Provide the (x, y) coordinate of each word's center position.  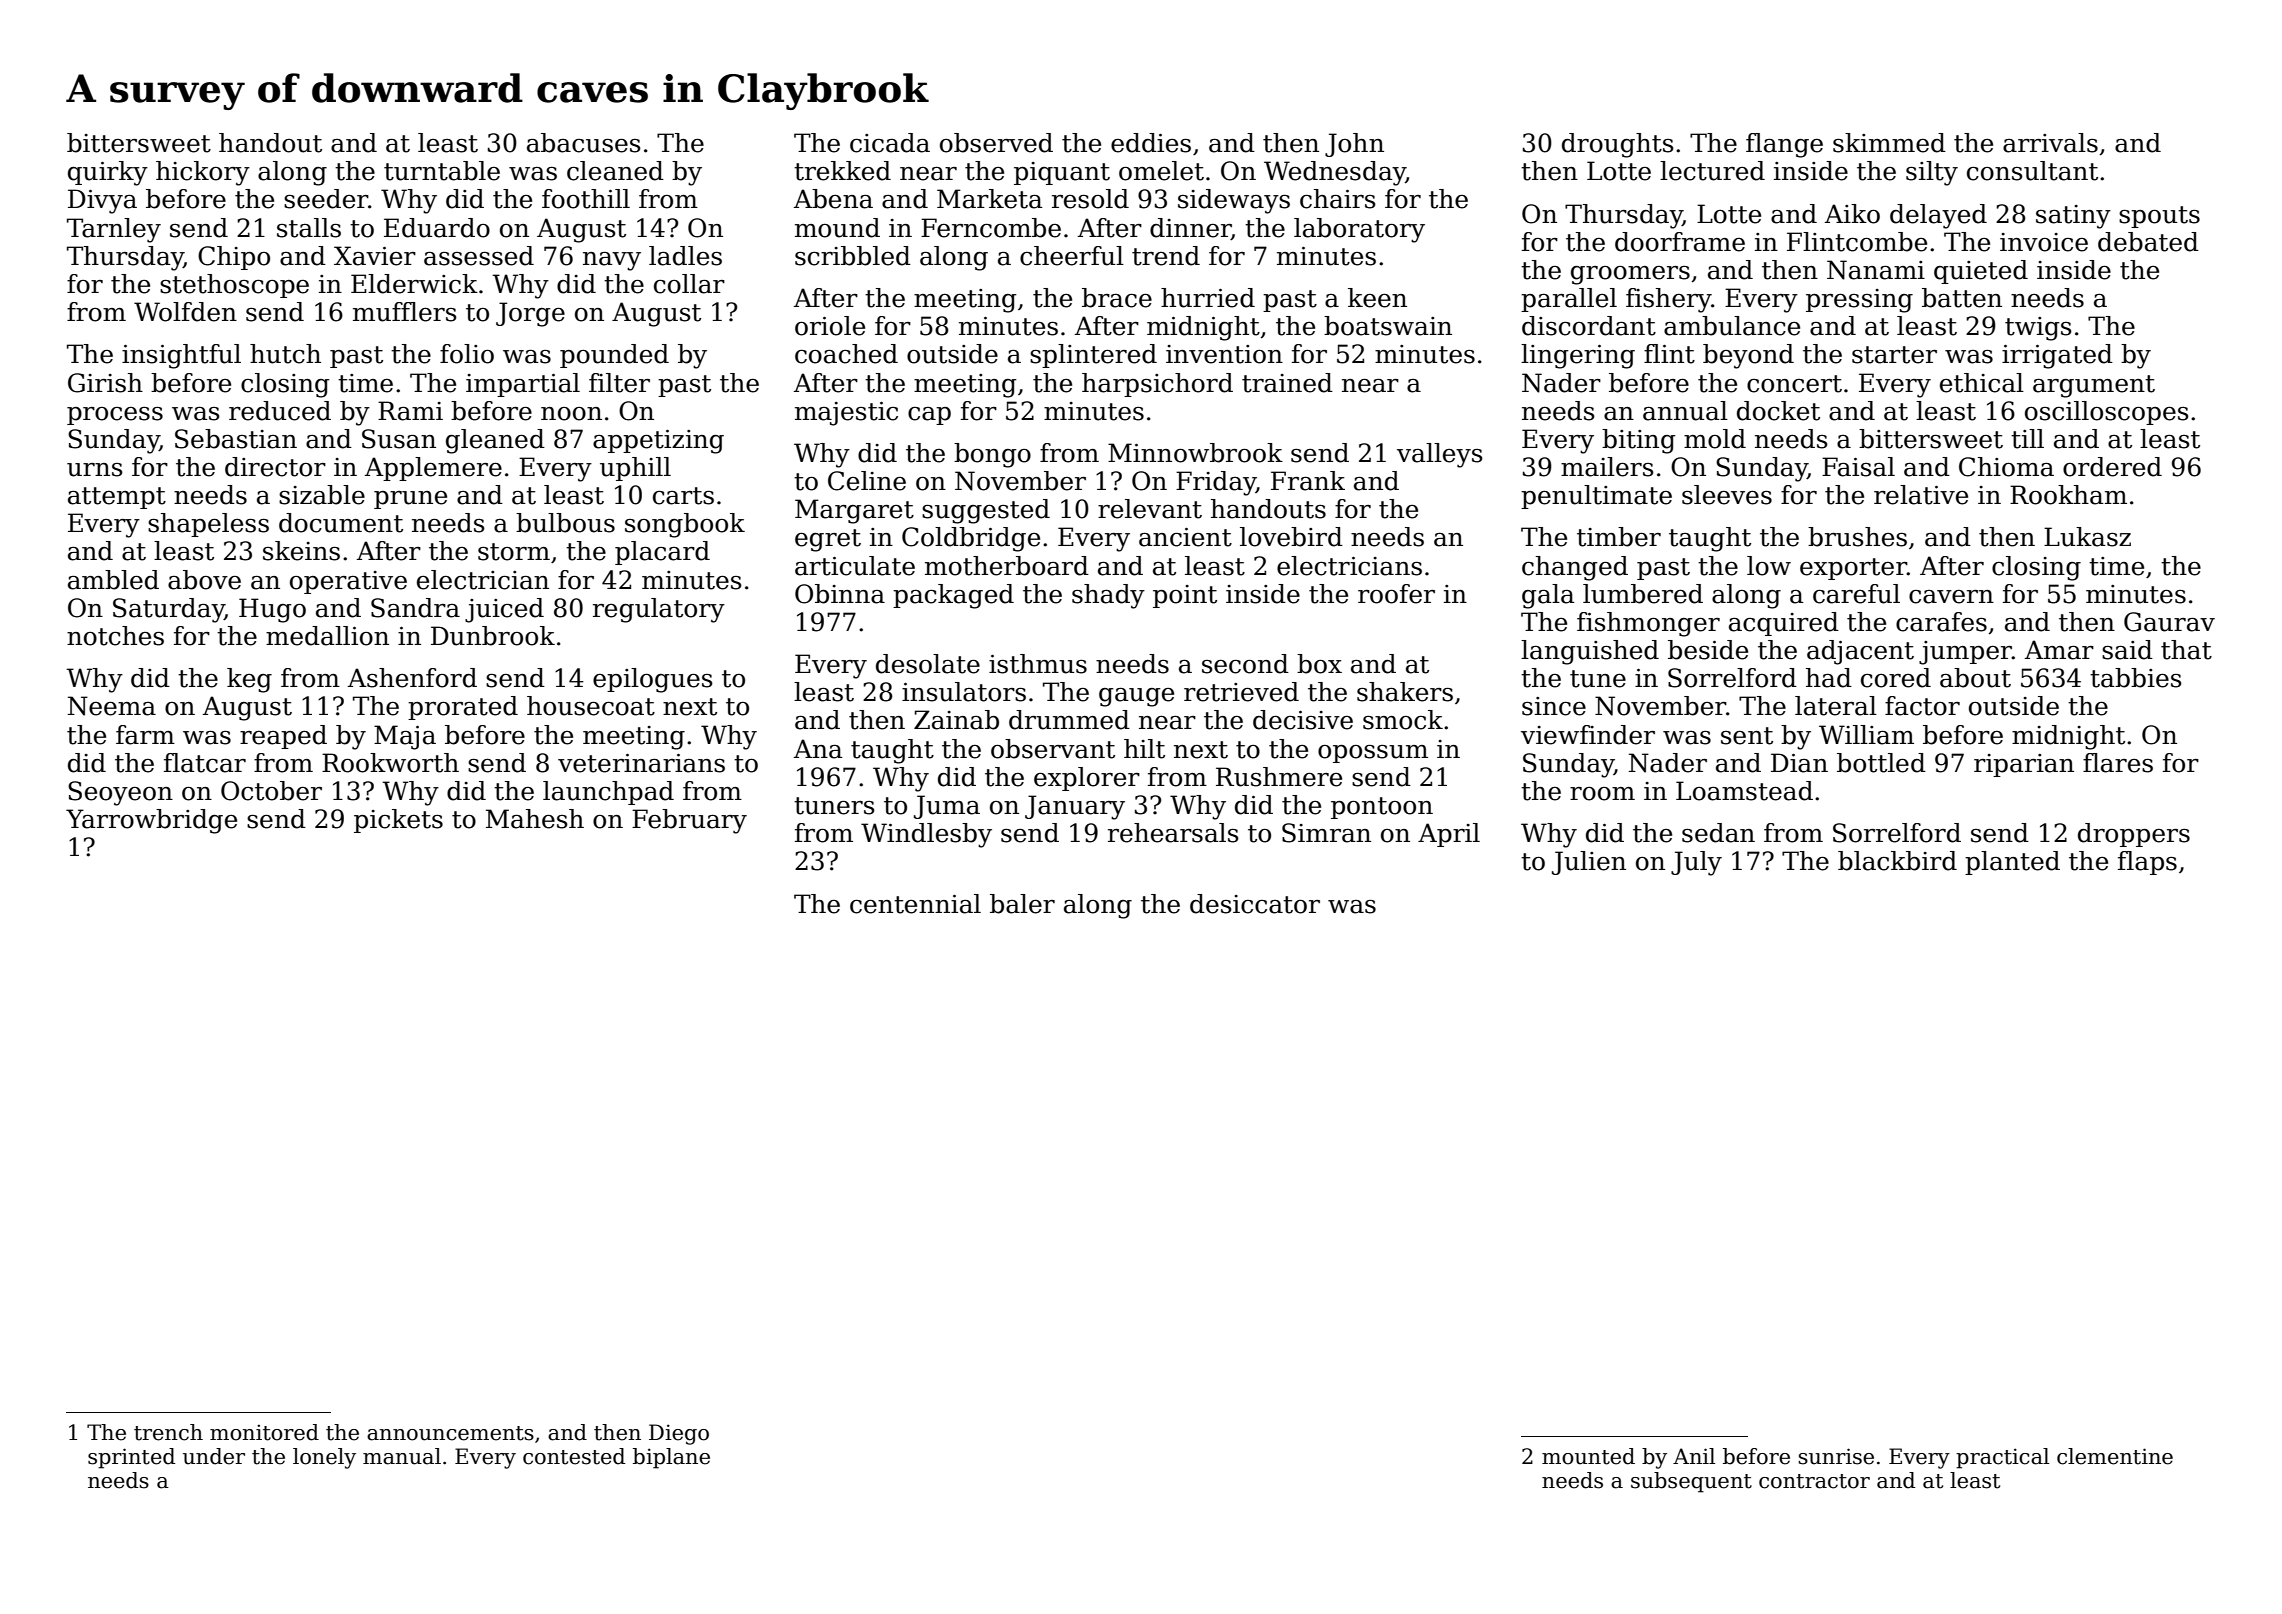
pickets (398, 821)
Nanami (1876, 270)
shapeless (208, 525)
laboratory (1359, 230)
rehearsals (1173, 833)
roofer (1396, 594)
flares (2118, 763)
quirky (108, 173)
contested (574, 1456)
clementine (2115, 1456)
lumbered (1643, 594)
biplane (671, 1458)
